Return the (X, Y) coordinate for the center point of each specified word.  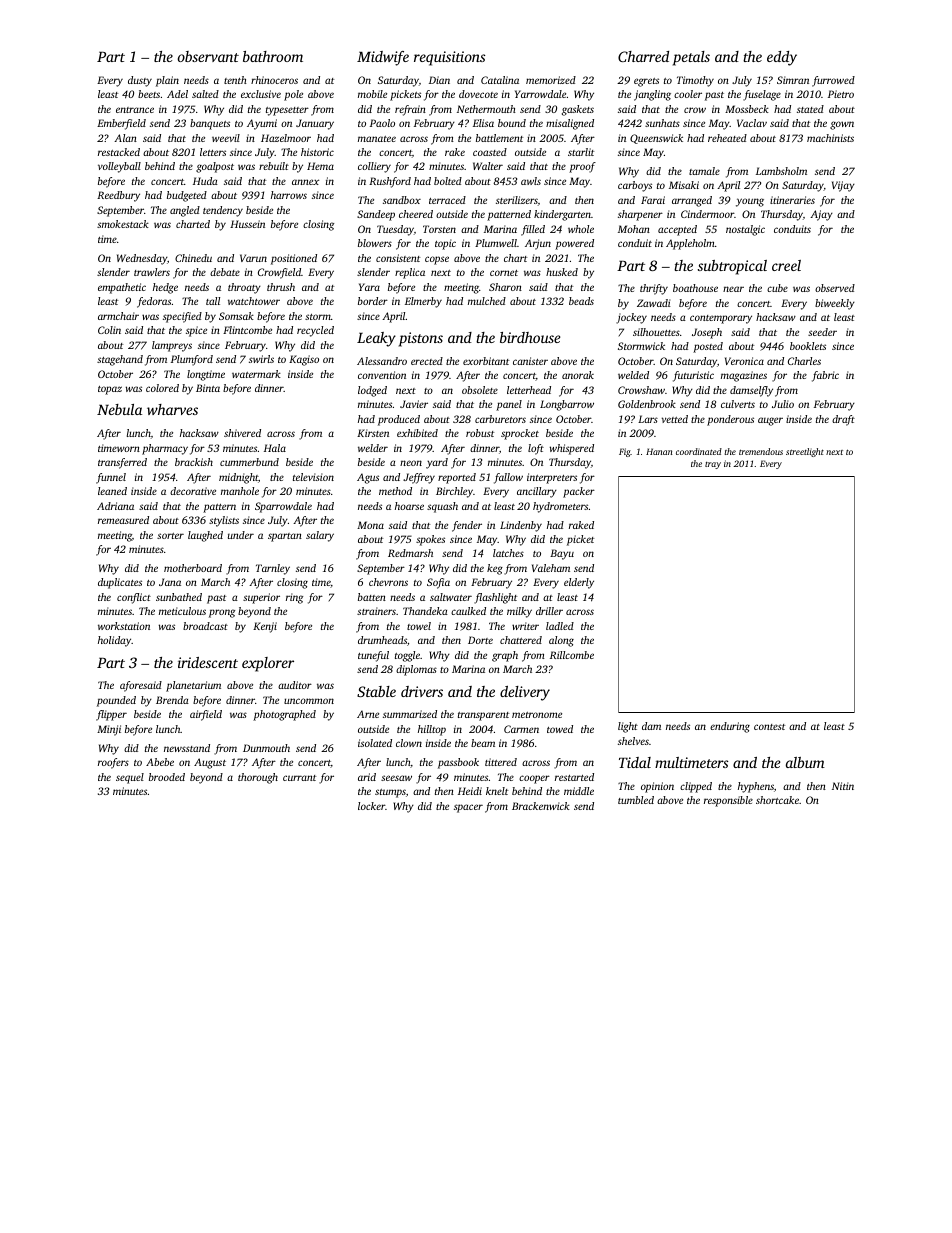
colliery (374, 167)
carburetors (500, 419)
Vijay (843, 186)
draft (843, 420)
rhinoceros (274, 80)
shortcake (777, 800)
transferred (122, 463)
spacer (468, 808)
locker (371, 806)
